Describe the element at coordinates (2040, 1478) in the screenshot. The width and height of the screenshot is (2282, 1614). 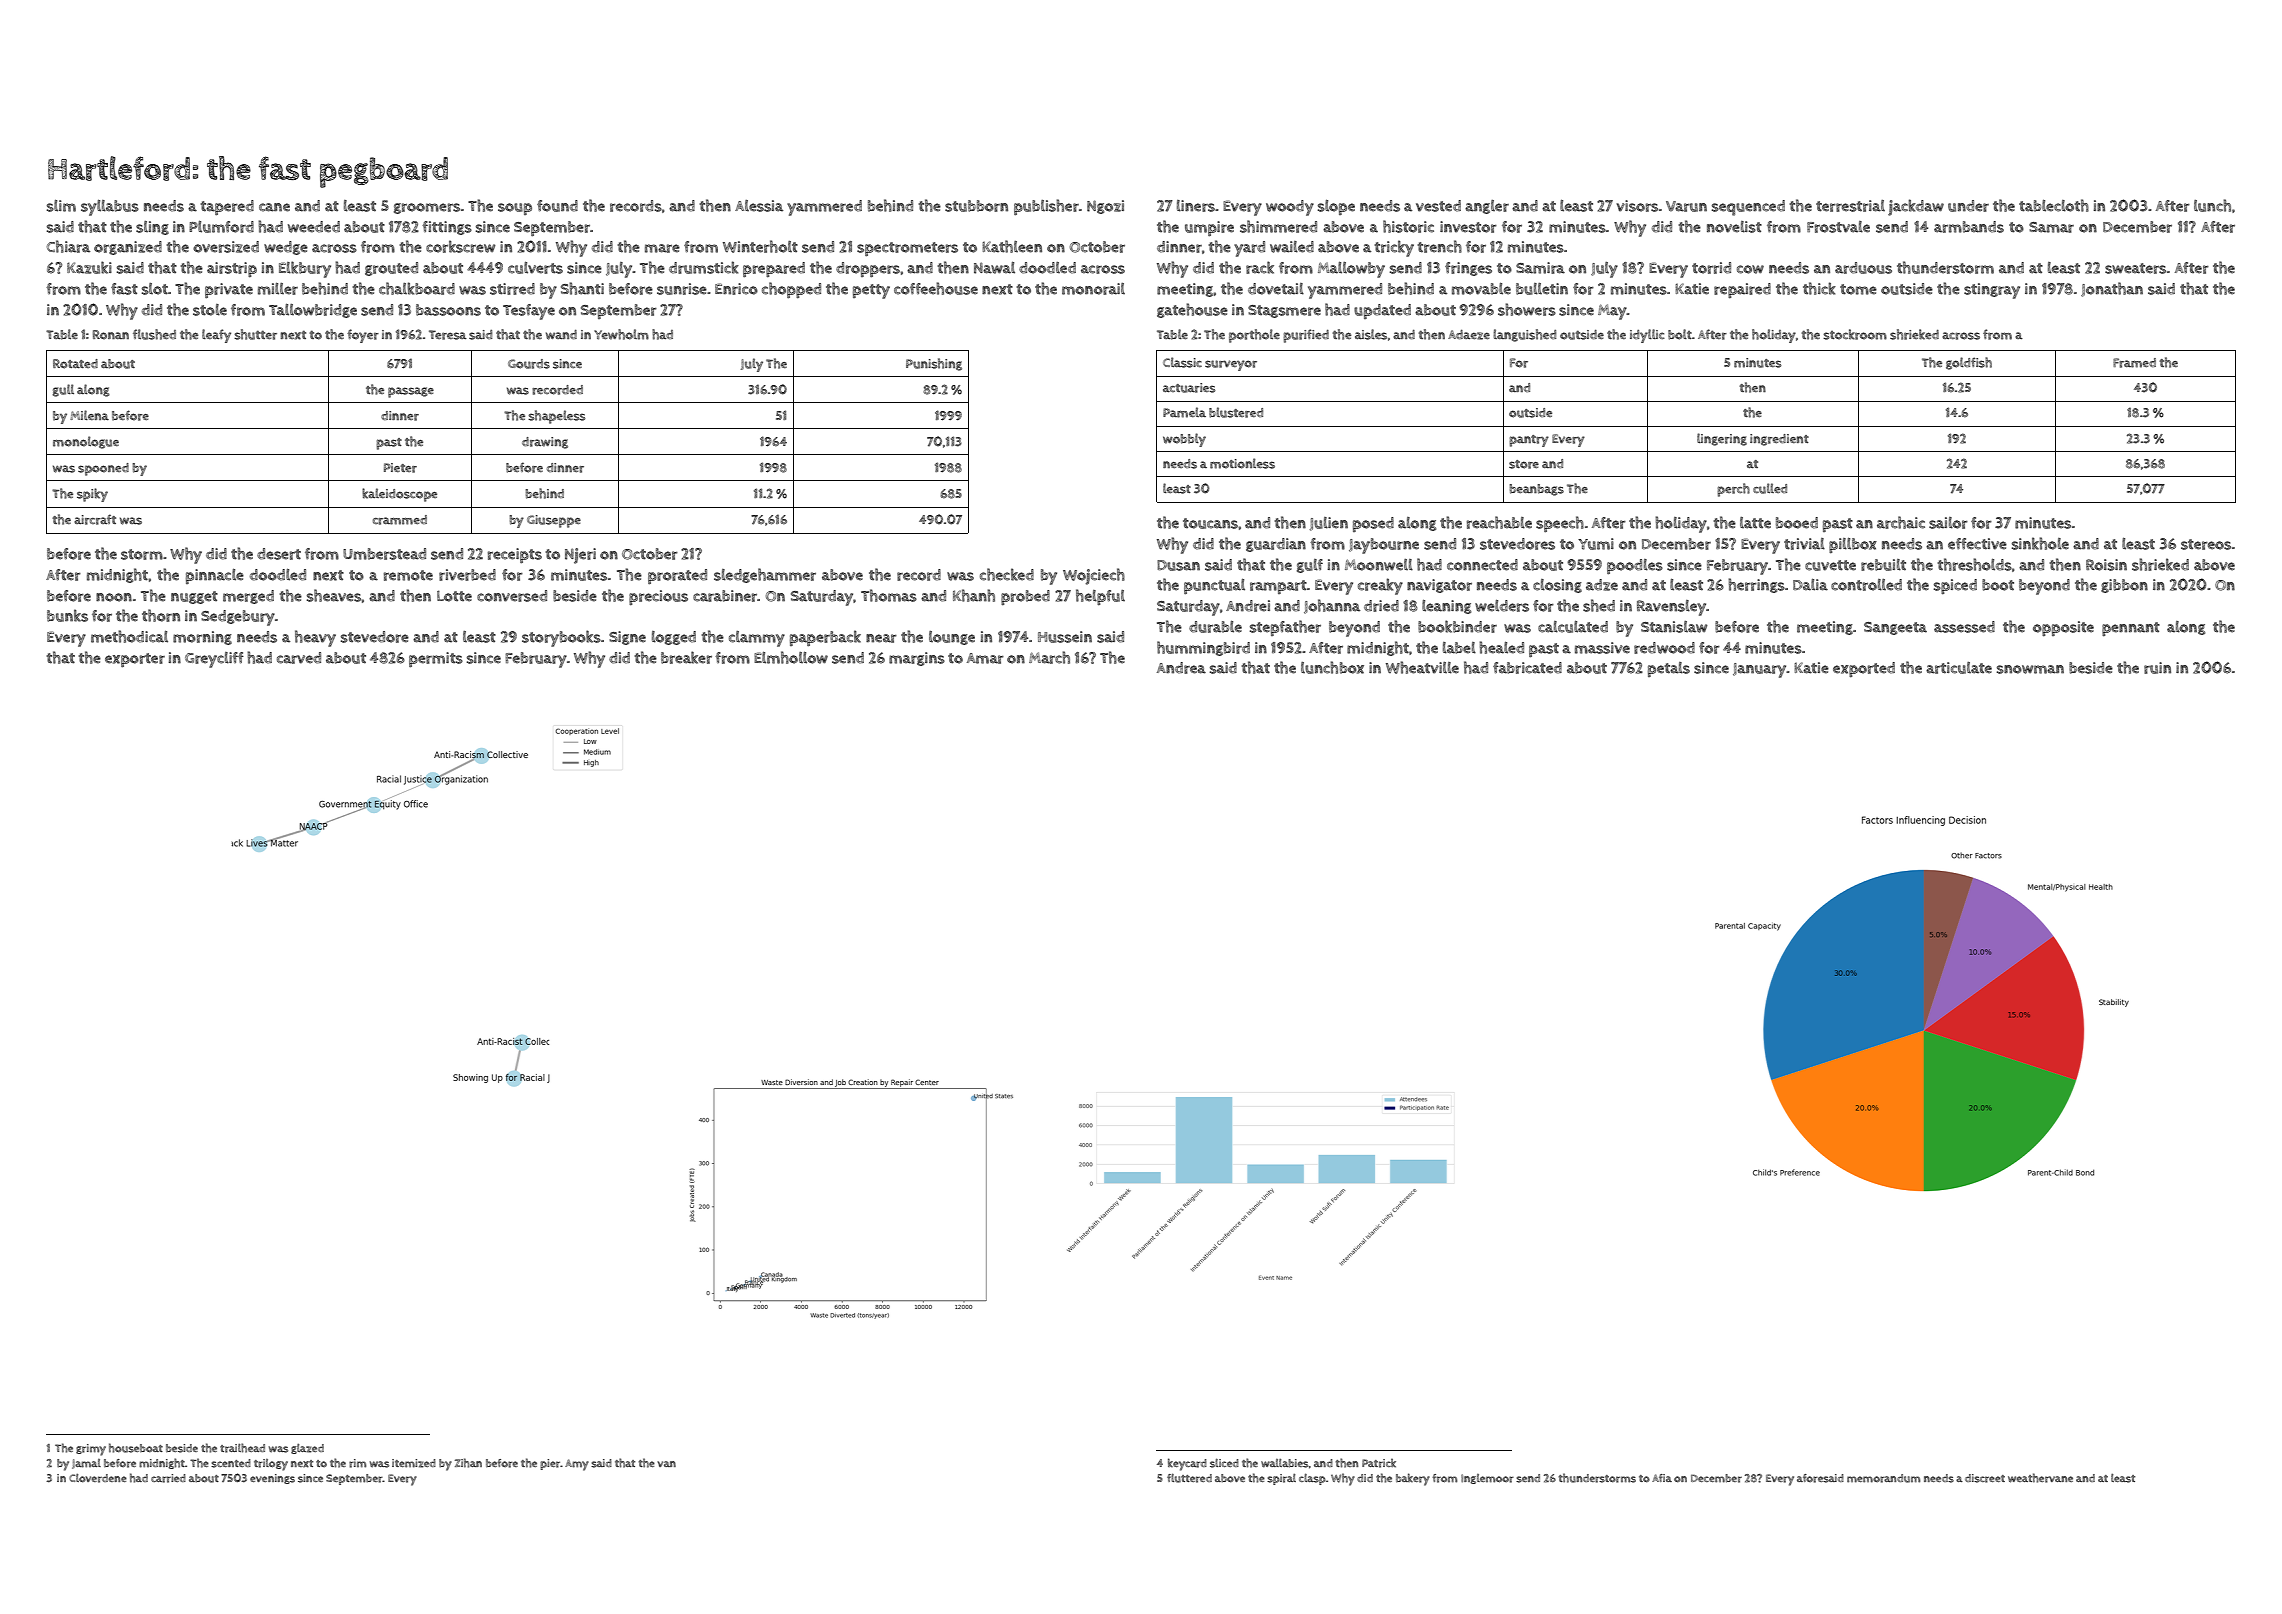
I see `weathervane` at that location.
